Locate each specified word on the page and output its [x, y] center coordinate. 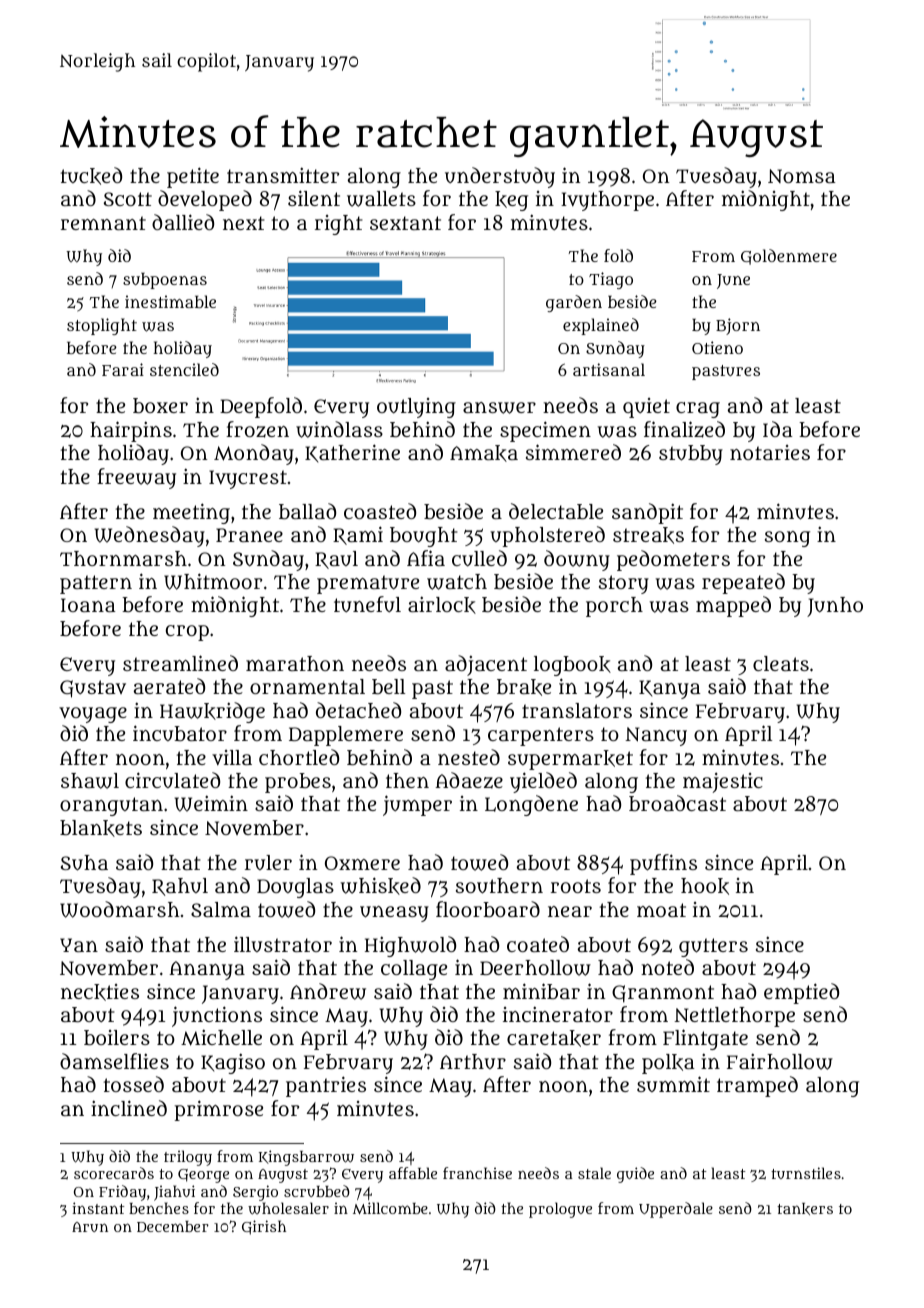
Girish [264, 1227]
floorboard [488, 909]
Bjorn [738, 326]
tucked [91, 176]
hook [705, 886]
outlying [416, 408]
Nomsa [802, 176]
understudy [500, 177]
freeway [136, 478]
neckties [100, 992]
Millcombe [390, 1208]
